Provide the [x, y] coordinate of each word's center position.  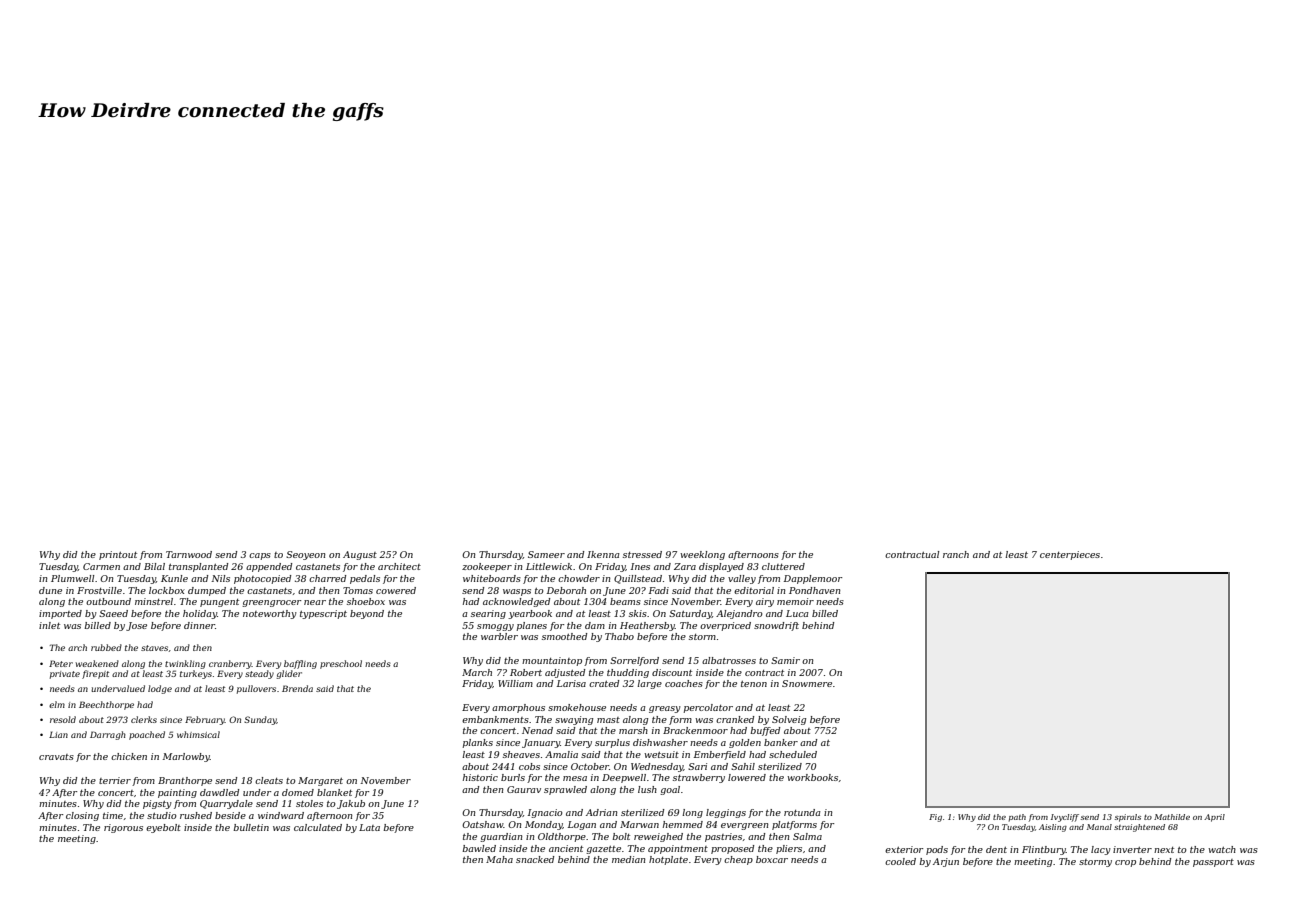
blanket [334, 792]
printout [118, 555]
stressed [642, 554]
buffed [765, 731]
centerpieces [1070, 555]
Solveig [789, 720]
